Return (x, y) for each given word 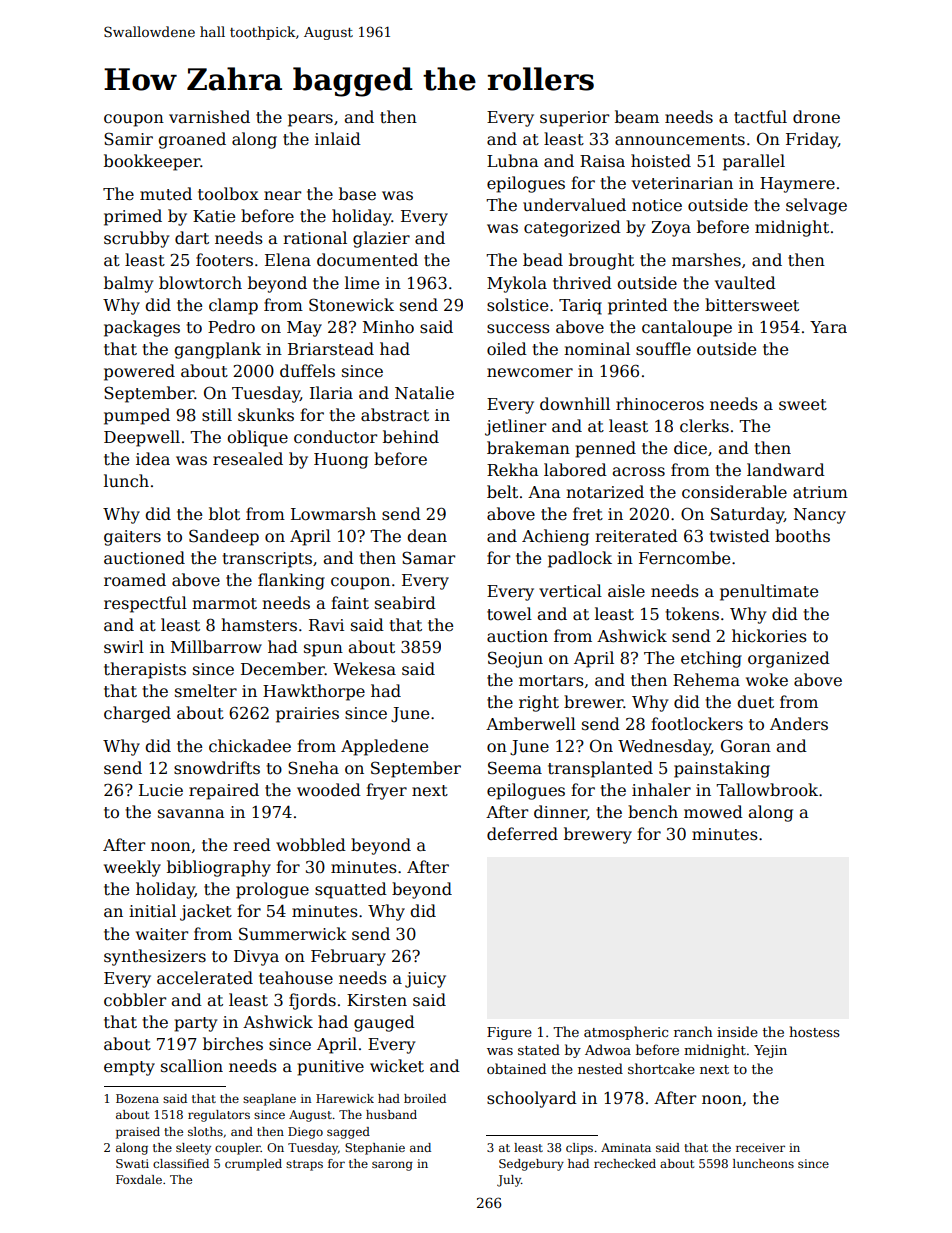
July (509, 1181)
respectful (145, 604)
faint (350, 603)
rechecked (625, 1163)
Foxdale (139, 1179)
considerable (734, 492)
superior (574, 119)
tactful (760, 116)
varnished (209, 117)
